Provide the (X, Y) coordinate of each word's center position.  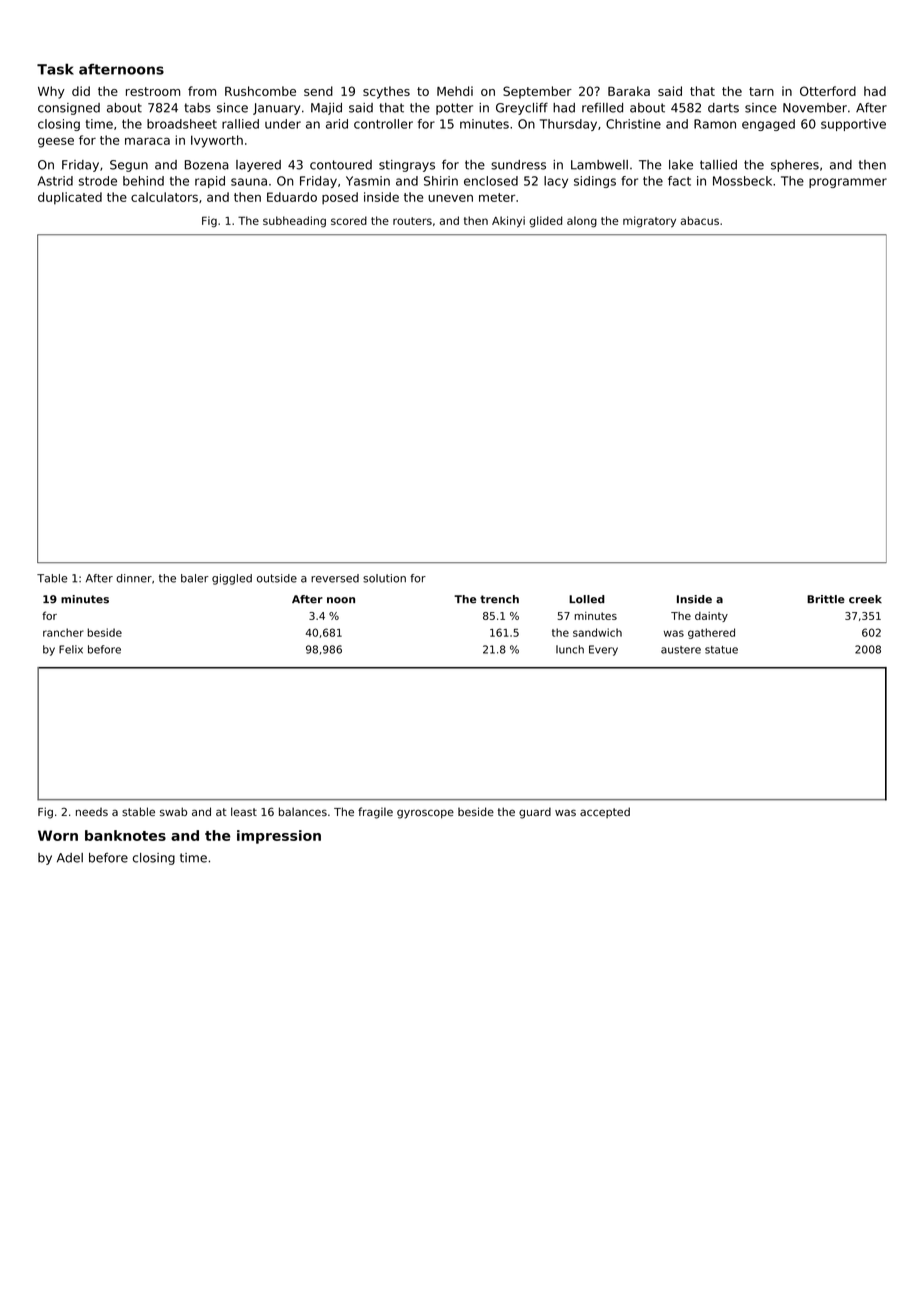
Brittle (826, 599)
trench (499, 599)
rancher (63, 632)
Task (55, 69)
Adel (70, 858)
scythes (386, 92)
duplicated (70, 198)
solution (384, 578)
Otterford (828, 91)
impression (279, 837)
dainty (711, 617)
